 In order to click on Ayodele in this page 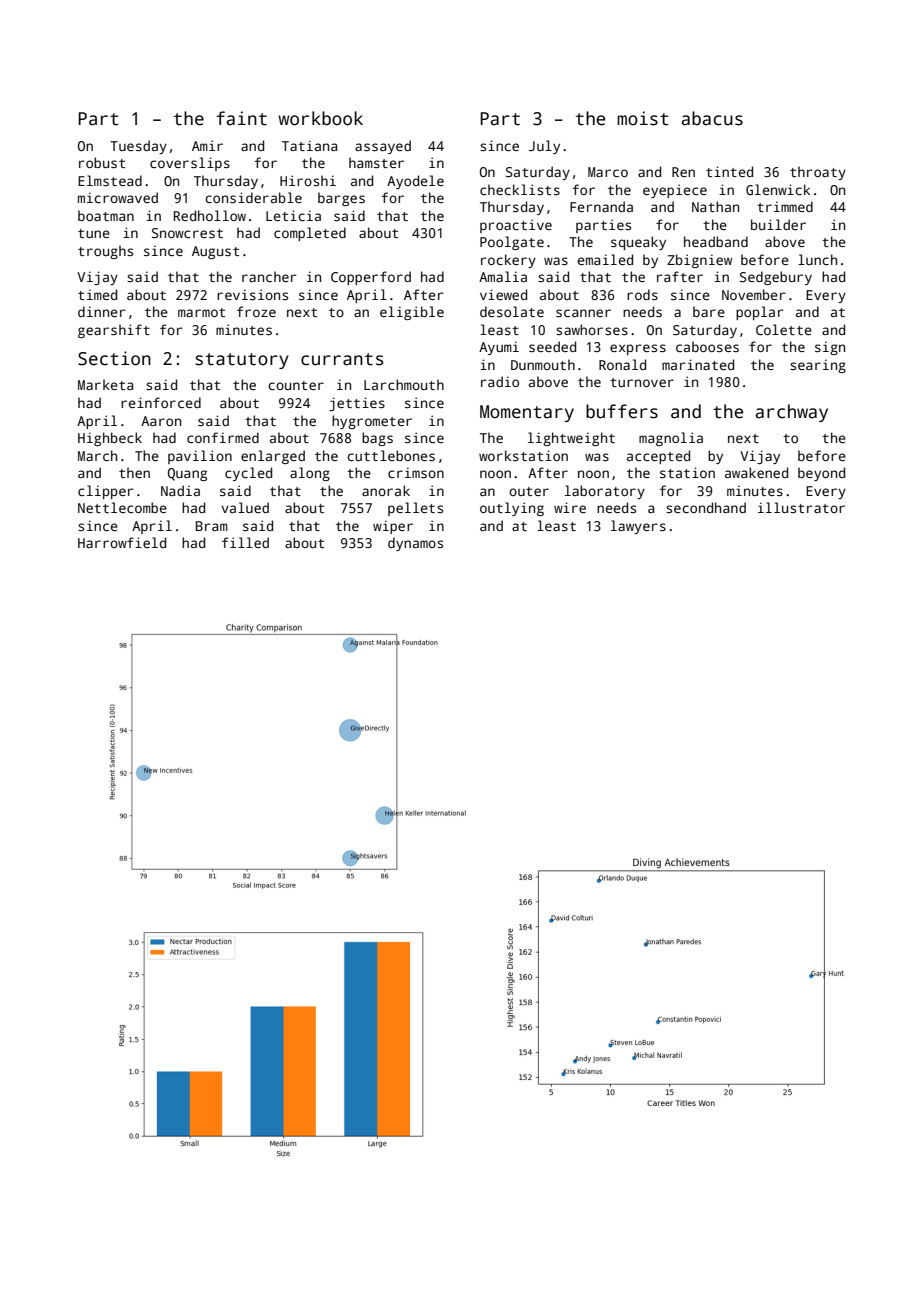, I will do `click(415, 182)`.
